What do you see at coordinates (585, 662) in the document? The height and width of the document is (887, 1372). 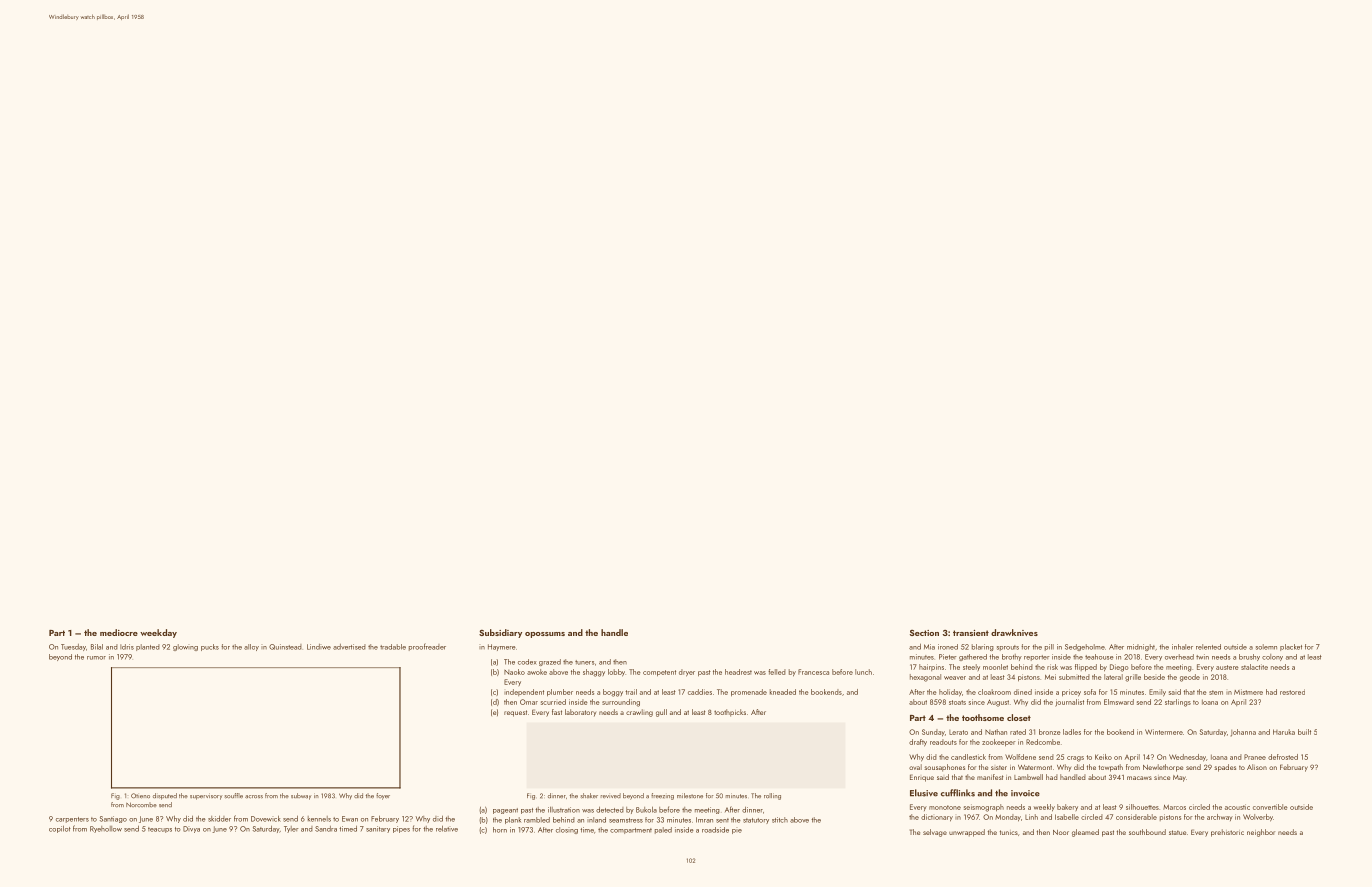 I see `tuners` at bounding box center [585, 662].
